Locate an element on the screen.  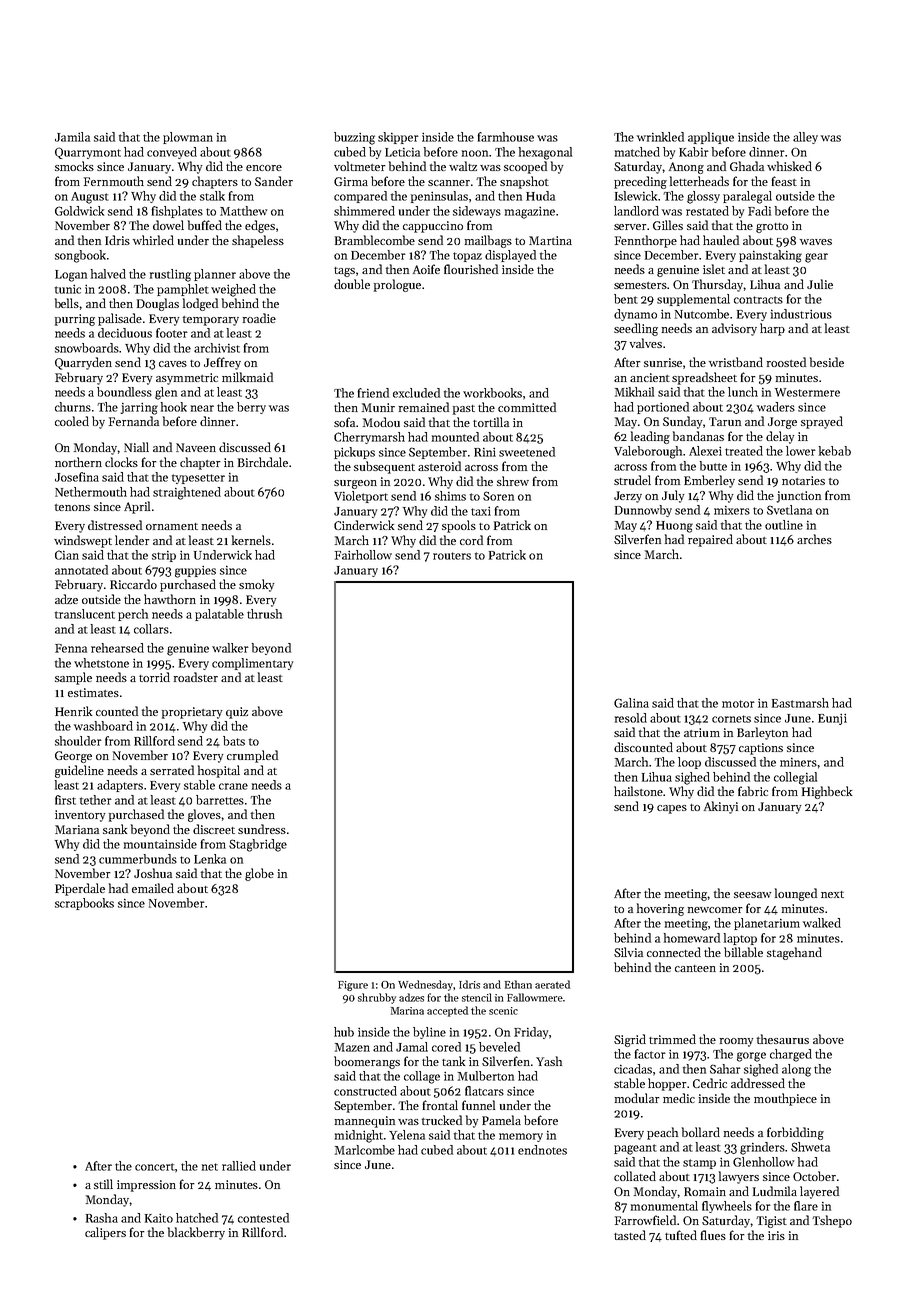
shimmered is located at coordinates (364, 211).
